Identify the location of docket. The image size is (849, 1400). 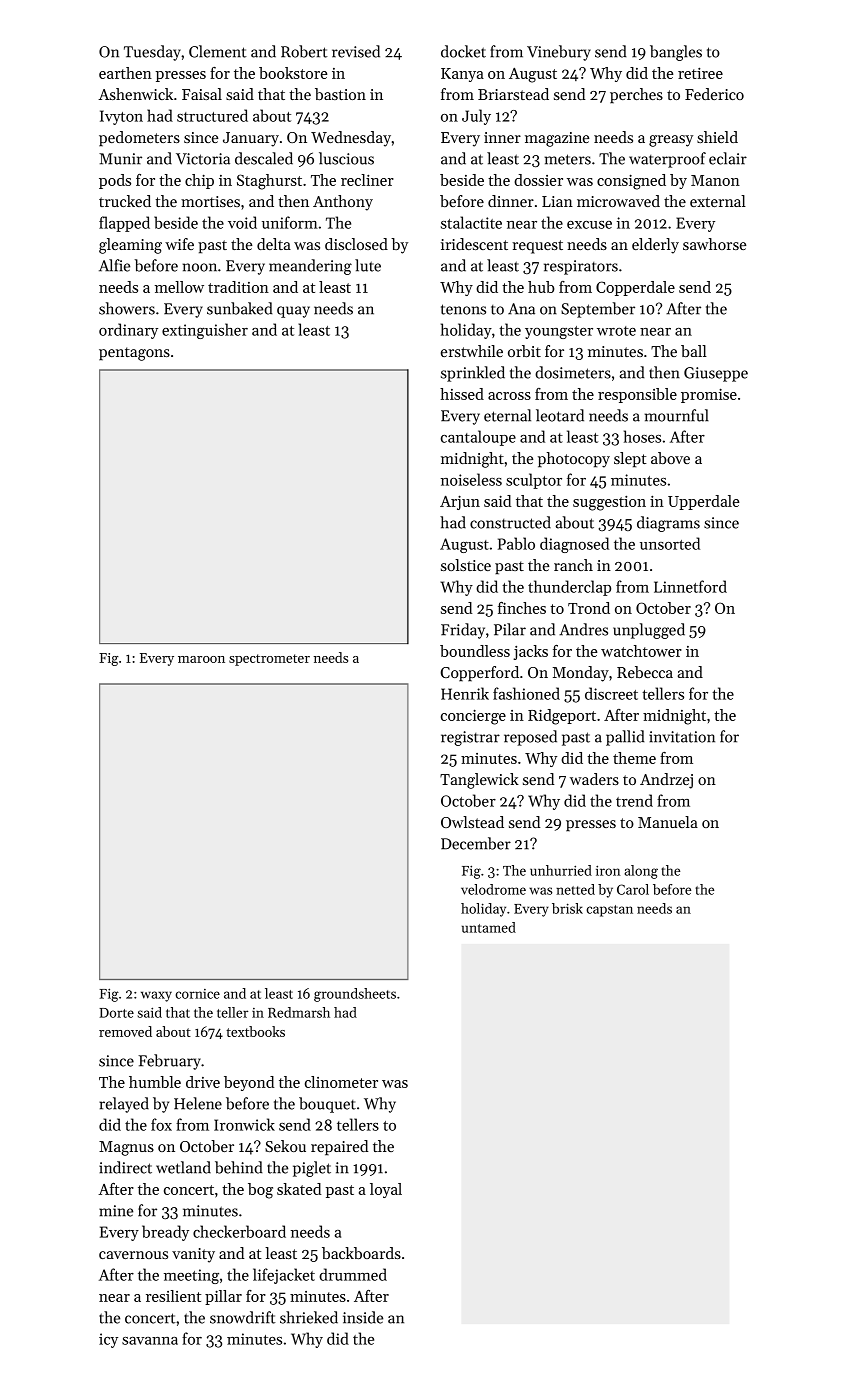
(463, 51).
